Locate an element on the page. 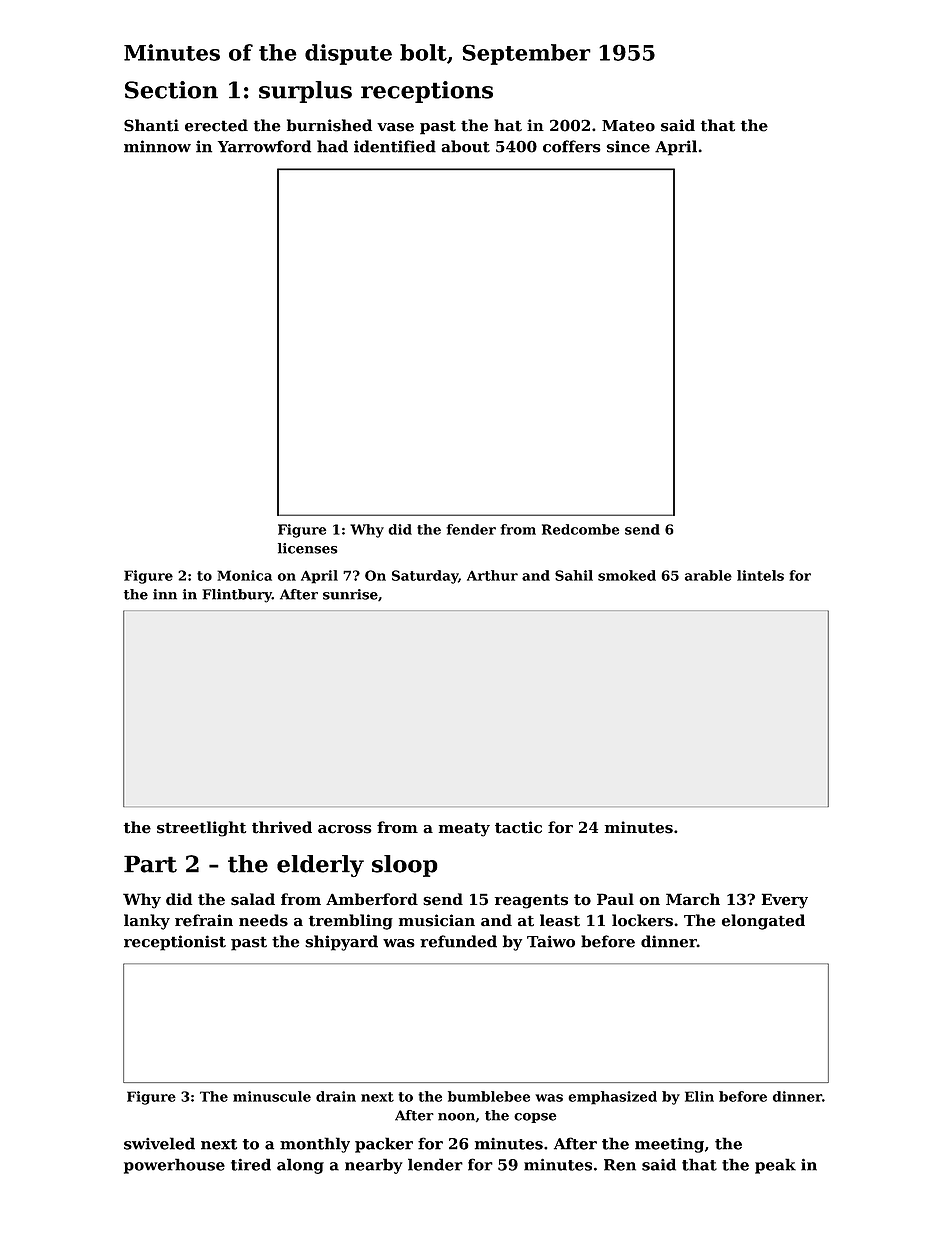  identified is located at coordinates (395, 146).
